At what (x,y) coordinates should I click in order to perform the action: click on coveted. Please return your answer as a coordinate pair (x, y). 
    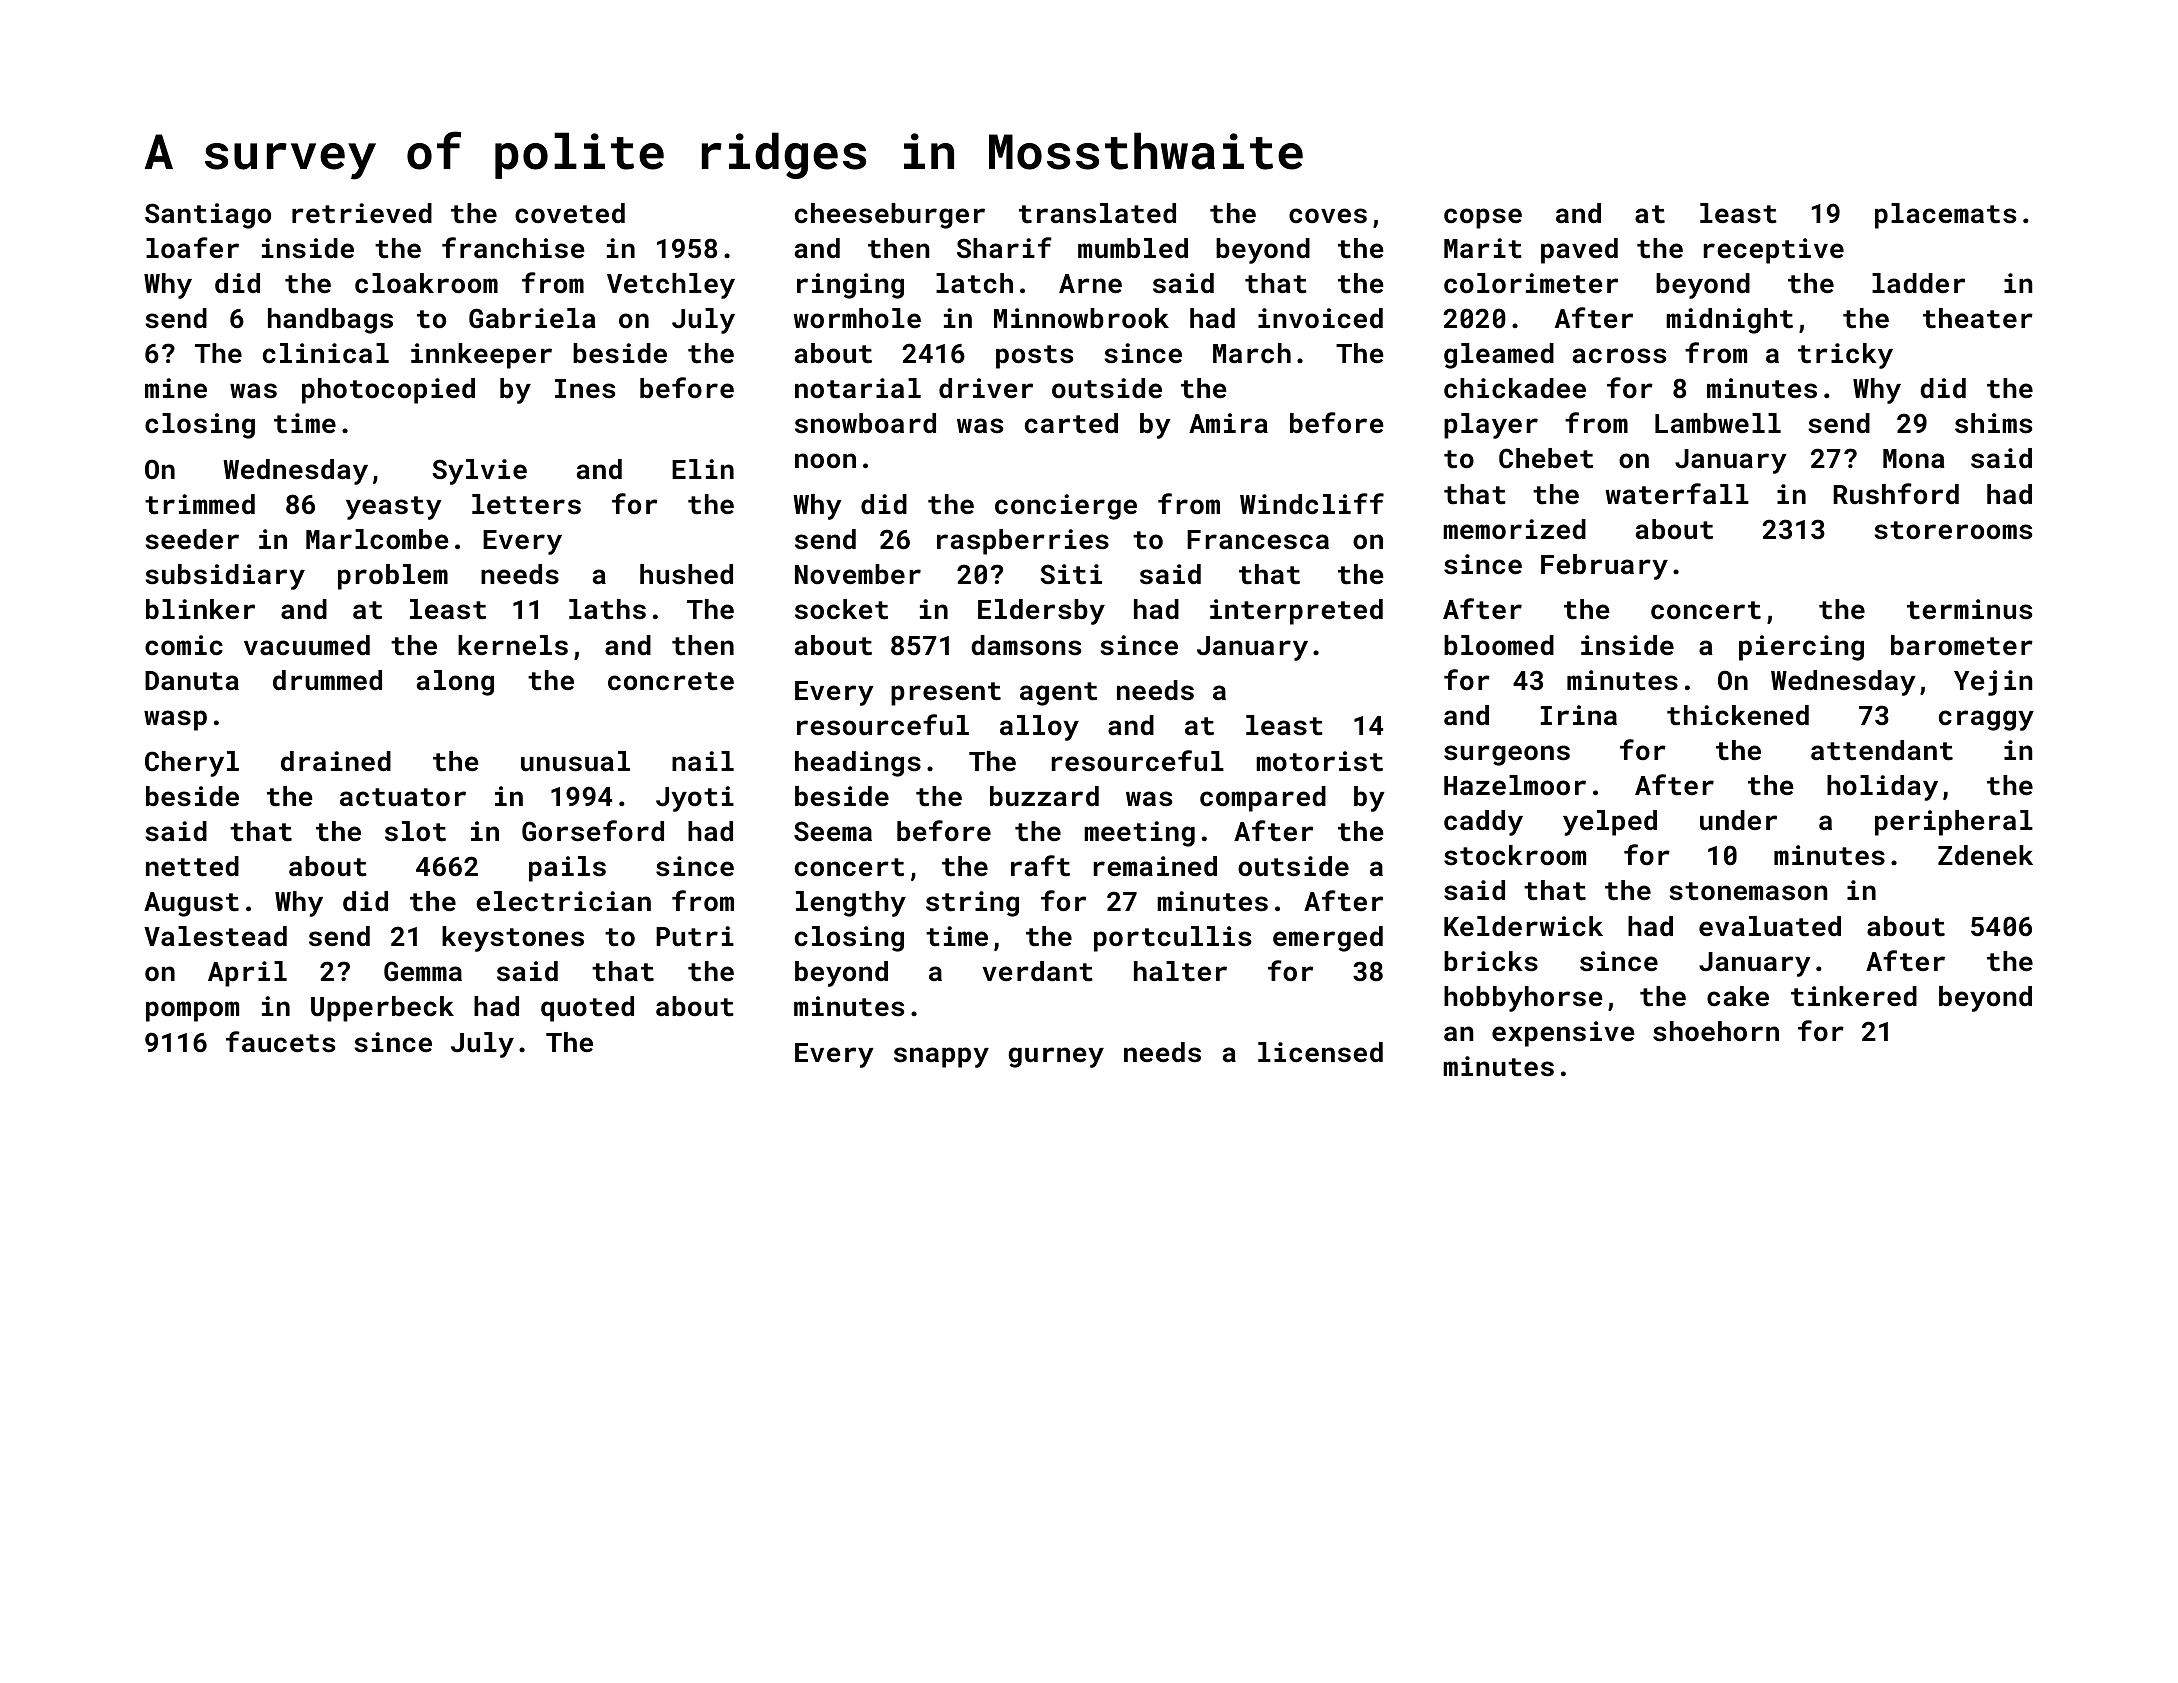
    Looking at the image, I should click on (570, 213).
